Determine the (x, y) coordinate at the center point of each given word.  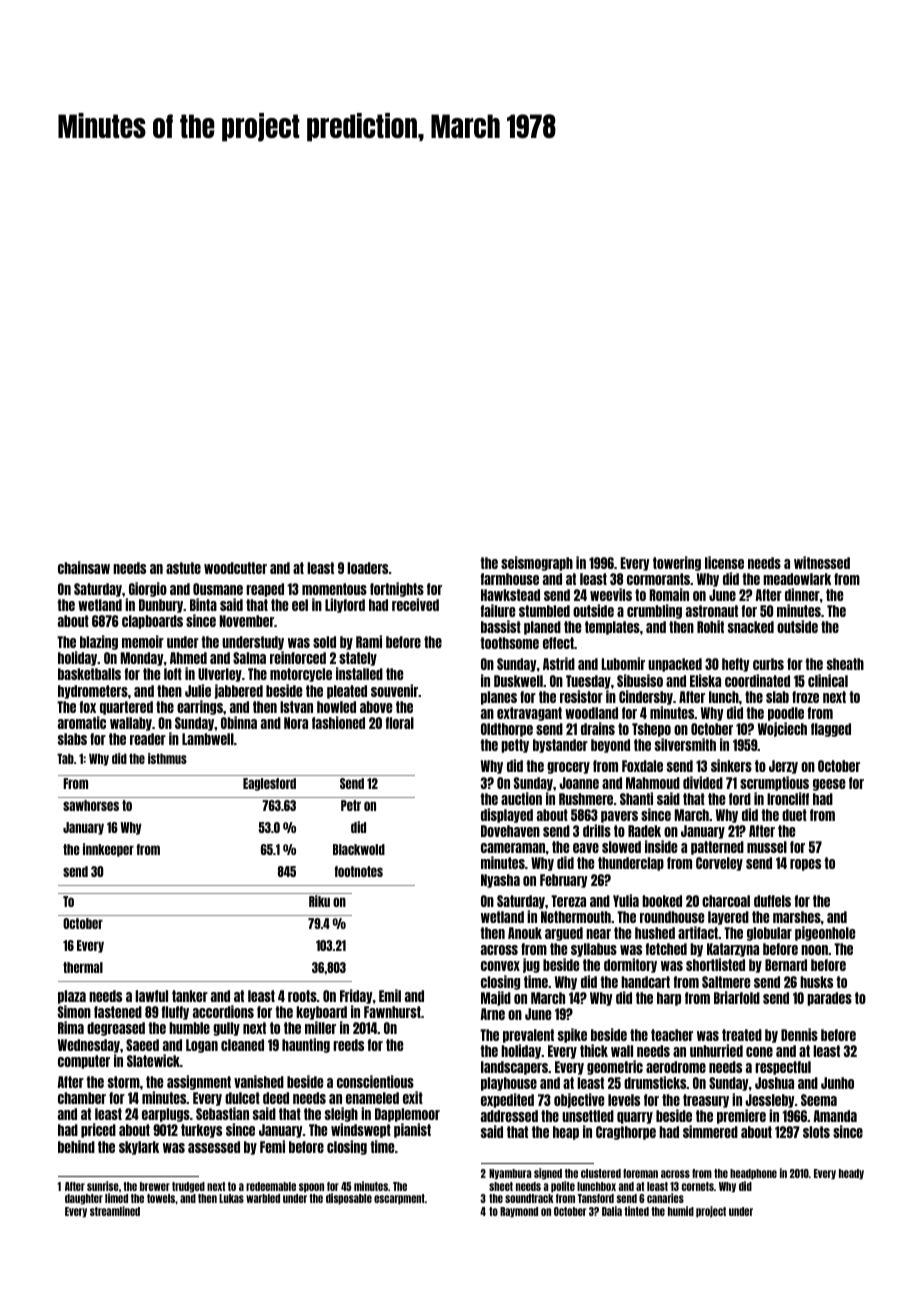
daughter (84, 1199)
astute (183, 568)
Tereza (568, 901)
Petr (351, 805)
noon (814, 950)
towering (677, 563)
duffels (772, 901)
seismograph (537, 563)
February (564, 881)
